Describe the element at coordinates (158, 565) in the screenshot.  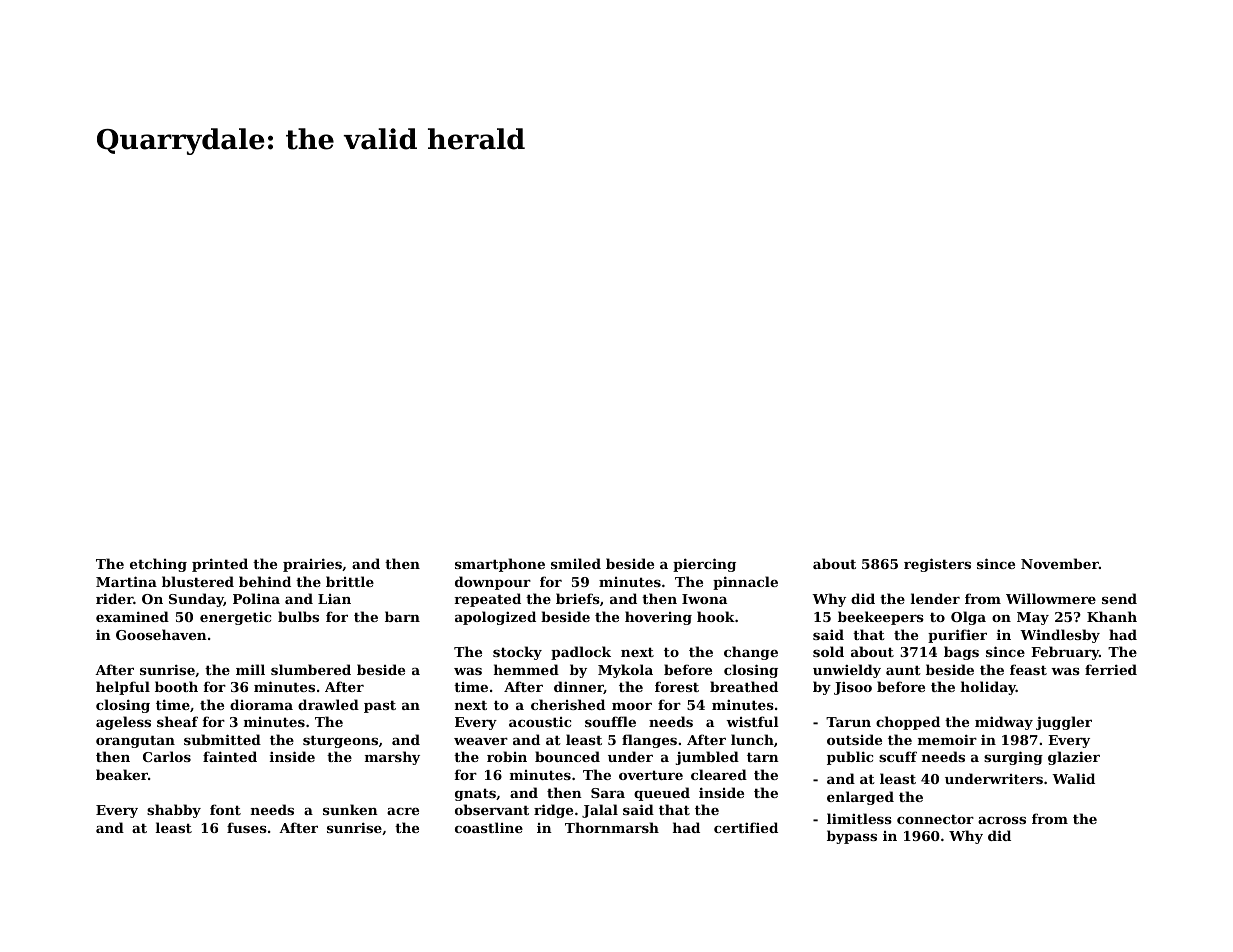
I see `etching` at that location.
